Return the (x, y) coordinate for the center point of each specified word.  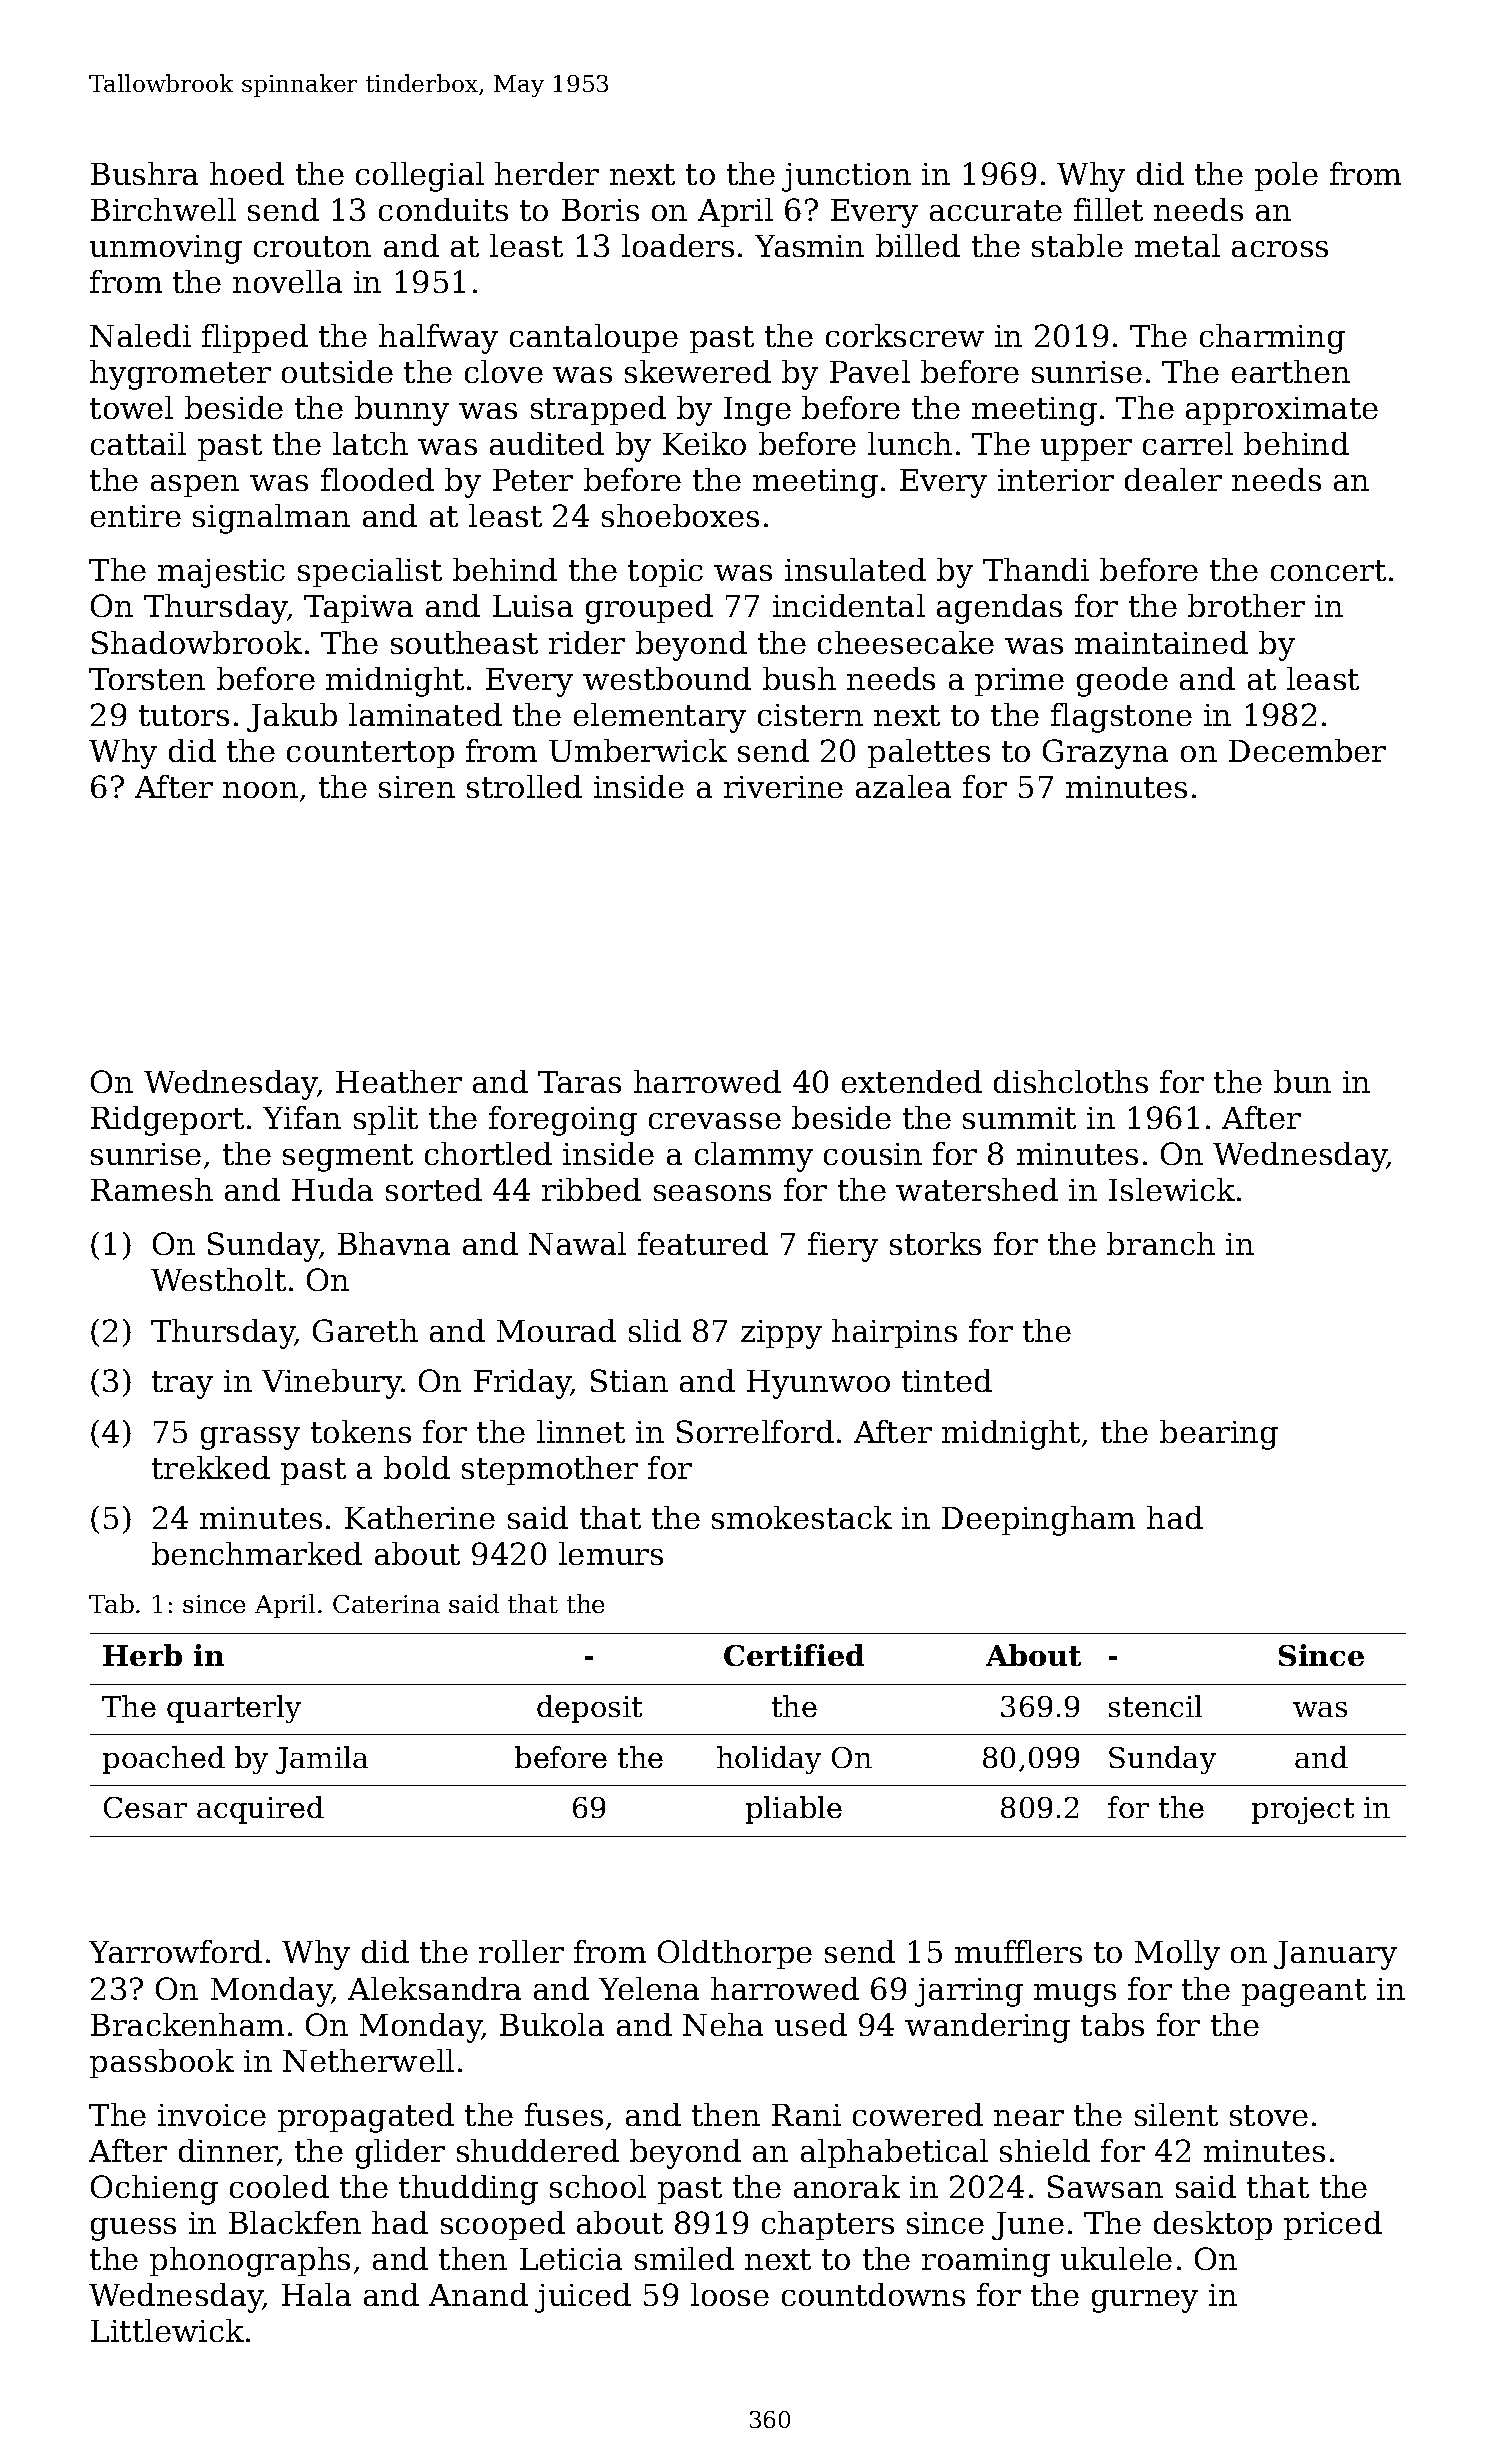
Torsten (147, 679)
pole (1286, 176)
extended (912, 1081)
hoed (247, 173)
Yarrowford (175, 1951)
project (1303, 1810)
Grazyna (1105, 754)
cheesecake (906, 642)
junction (846, 177)
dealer (1173, 479)
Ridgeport (167, 1121)
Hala (316, 2294)
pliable (794, 1810)
